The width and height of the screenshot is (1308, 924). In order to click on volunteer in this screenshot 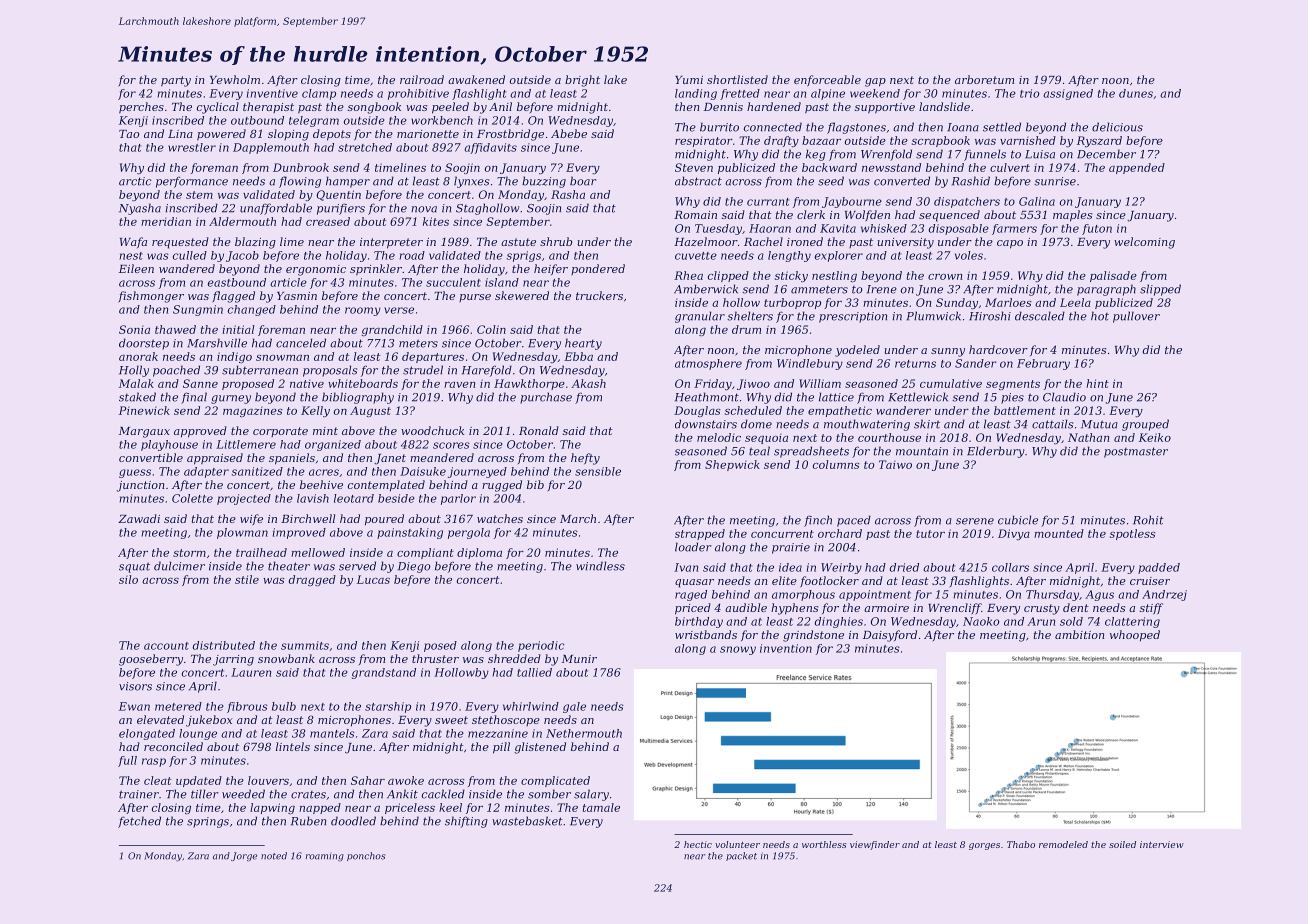, I will do `click(737, 844)`.
